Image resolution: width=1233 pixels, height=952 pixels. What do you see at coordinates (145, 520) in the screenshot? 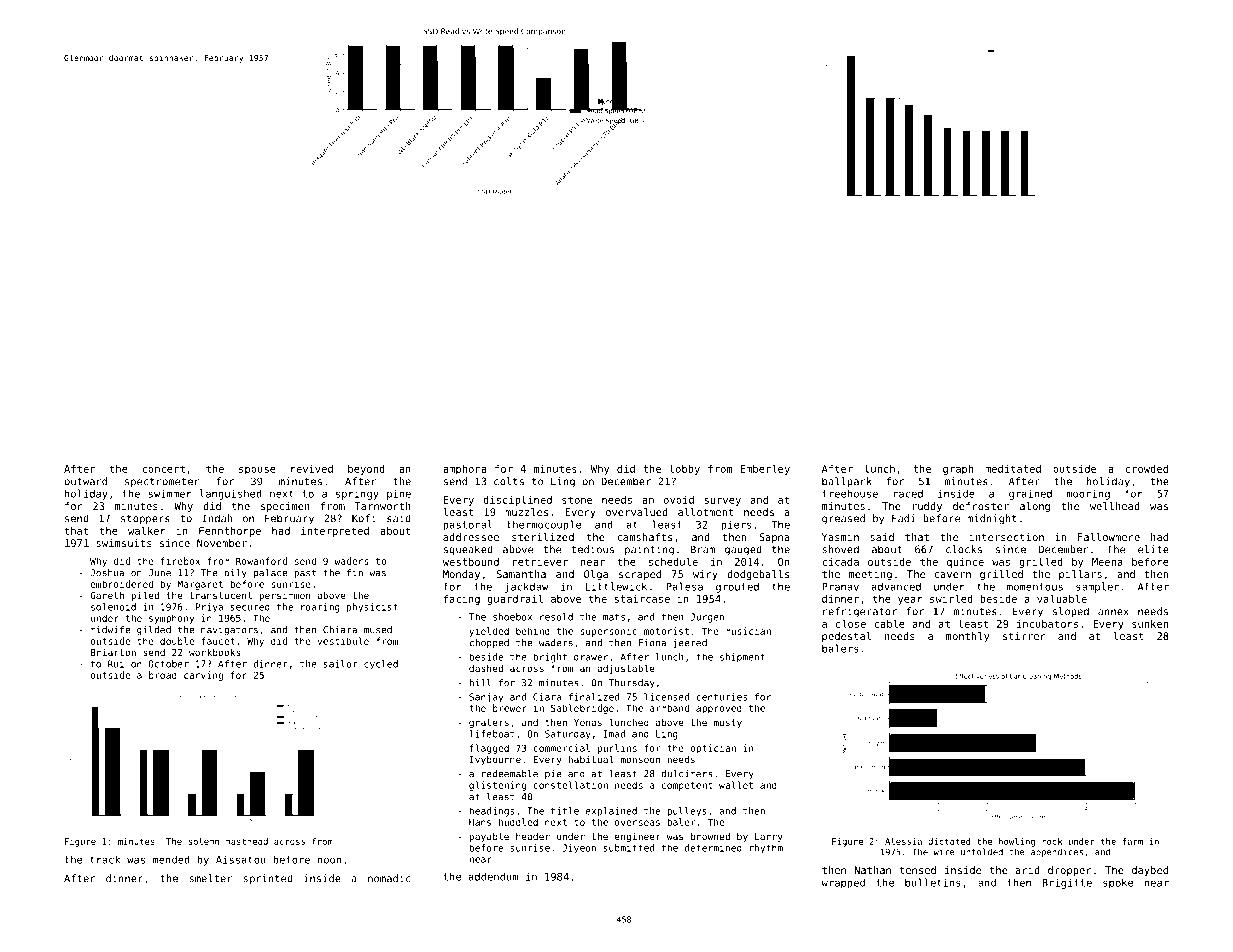
I see `stoppers` at bounding box center [145, 520].
